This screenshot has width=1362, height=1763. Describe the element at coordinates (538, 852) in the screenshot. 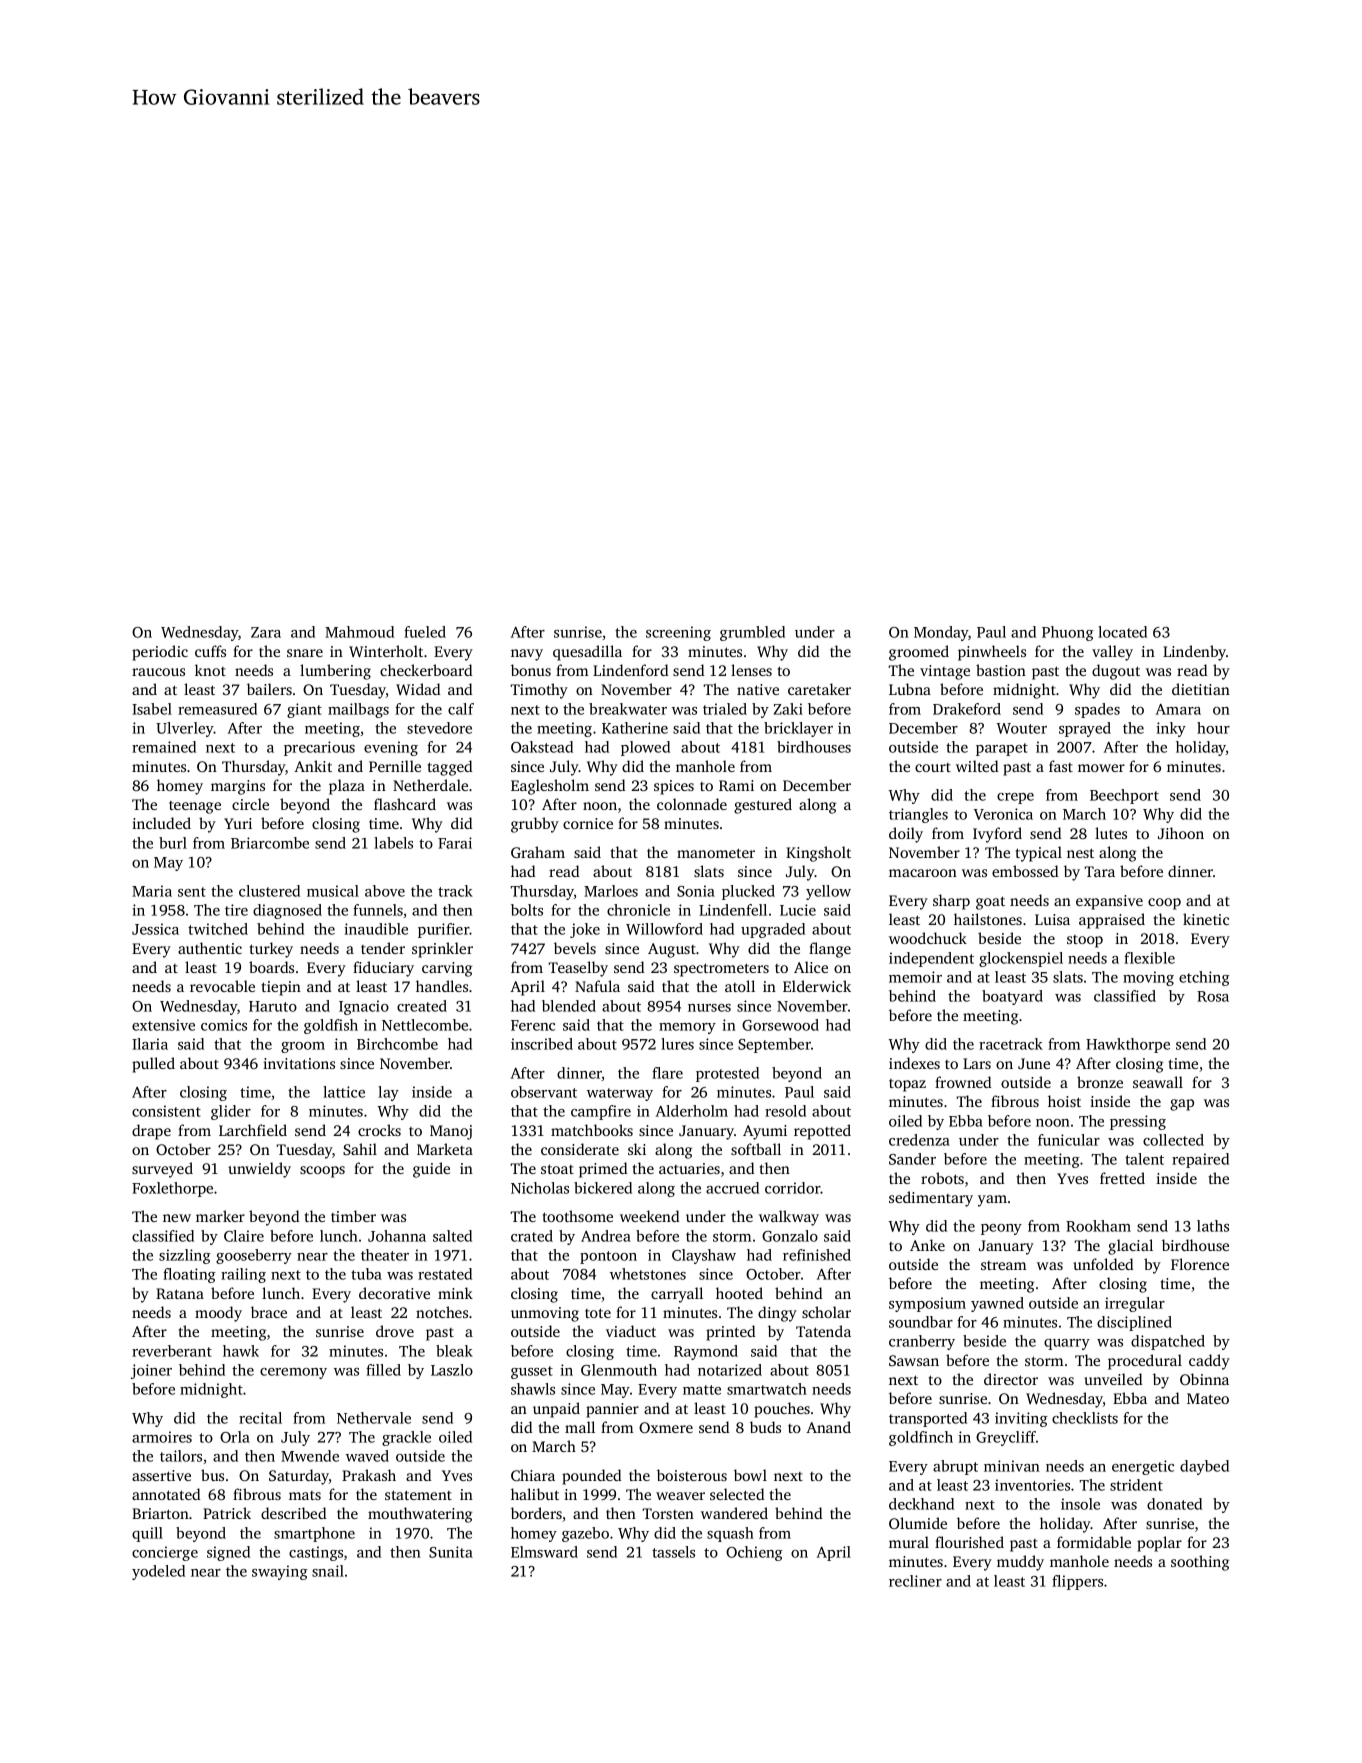

I see `Graham` at that location.
